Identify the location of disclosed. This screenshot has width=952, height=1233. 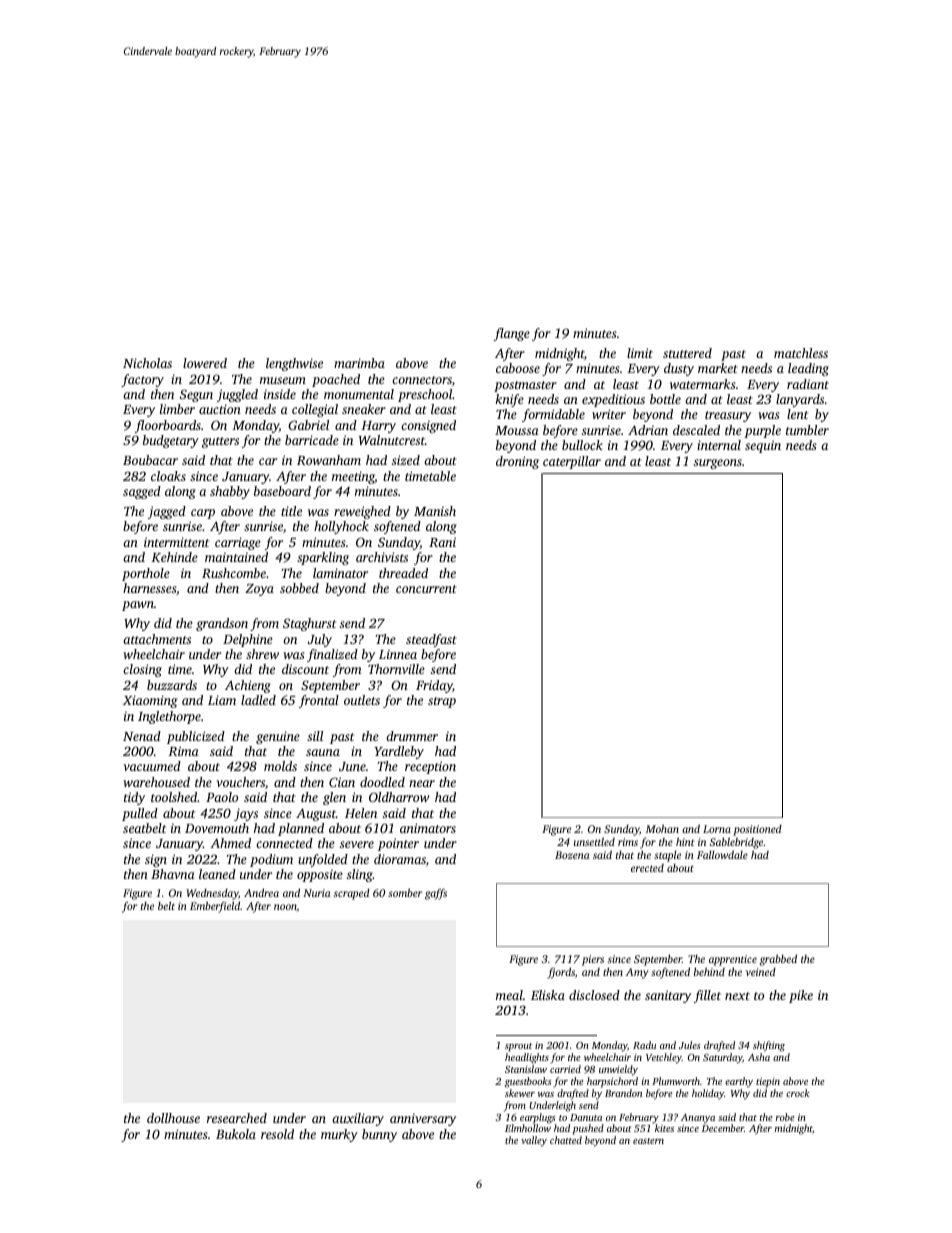
(594, 995).
